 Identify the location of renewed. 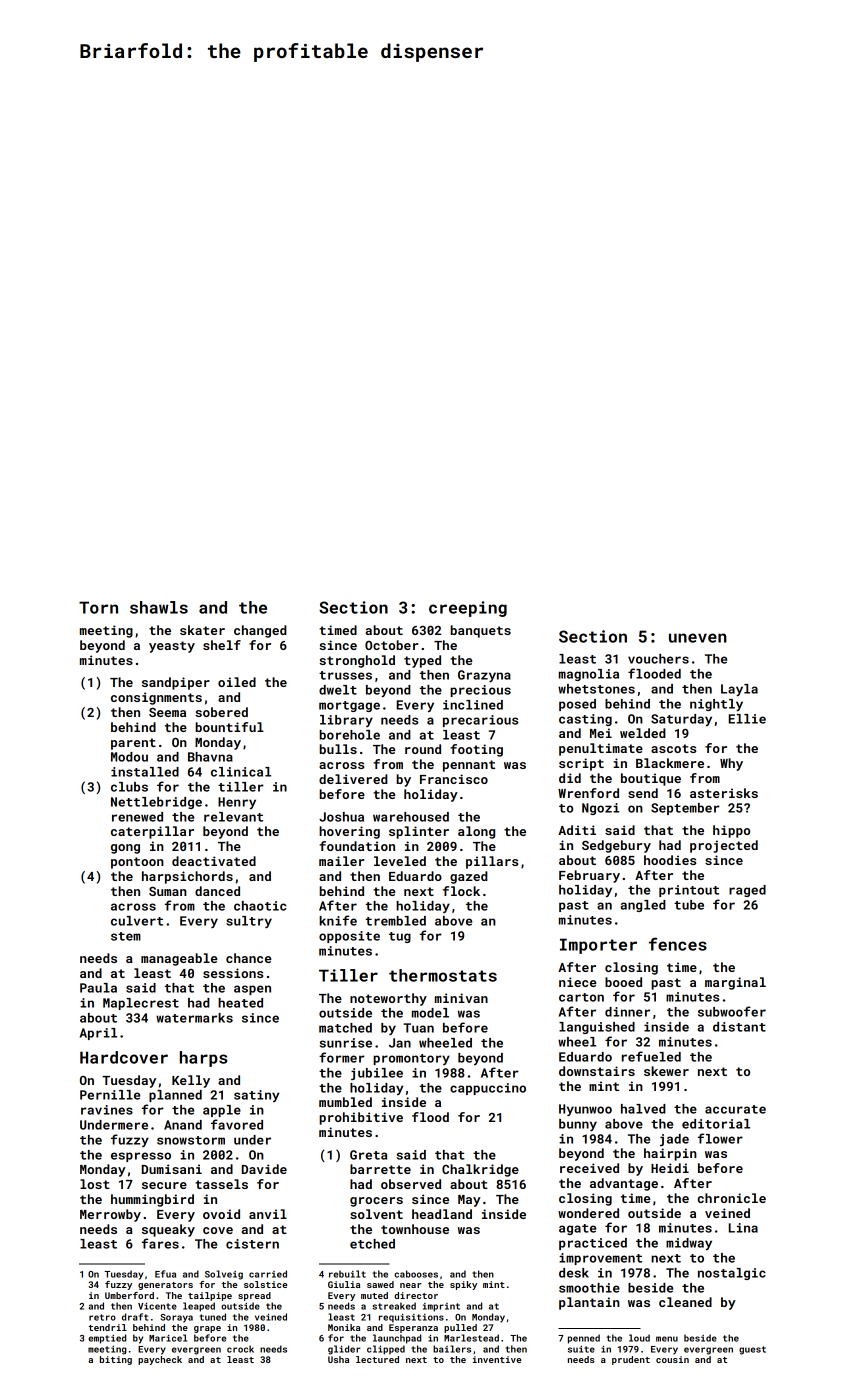
(137, 817).
